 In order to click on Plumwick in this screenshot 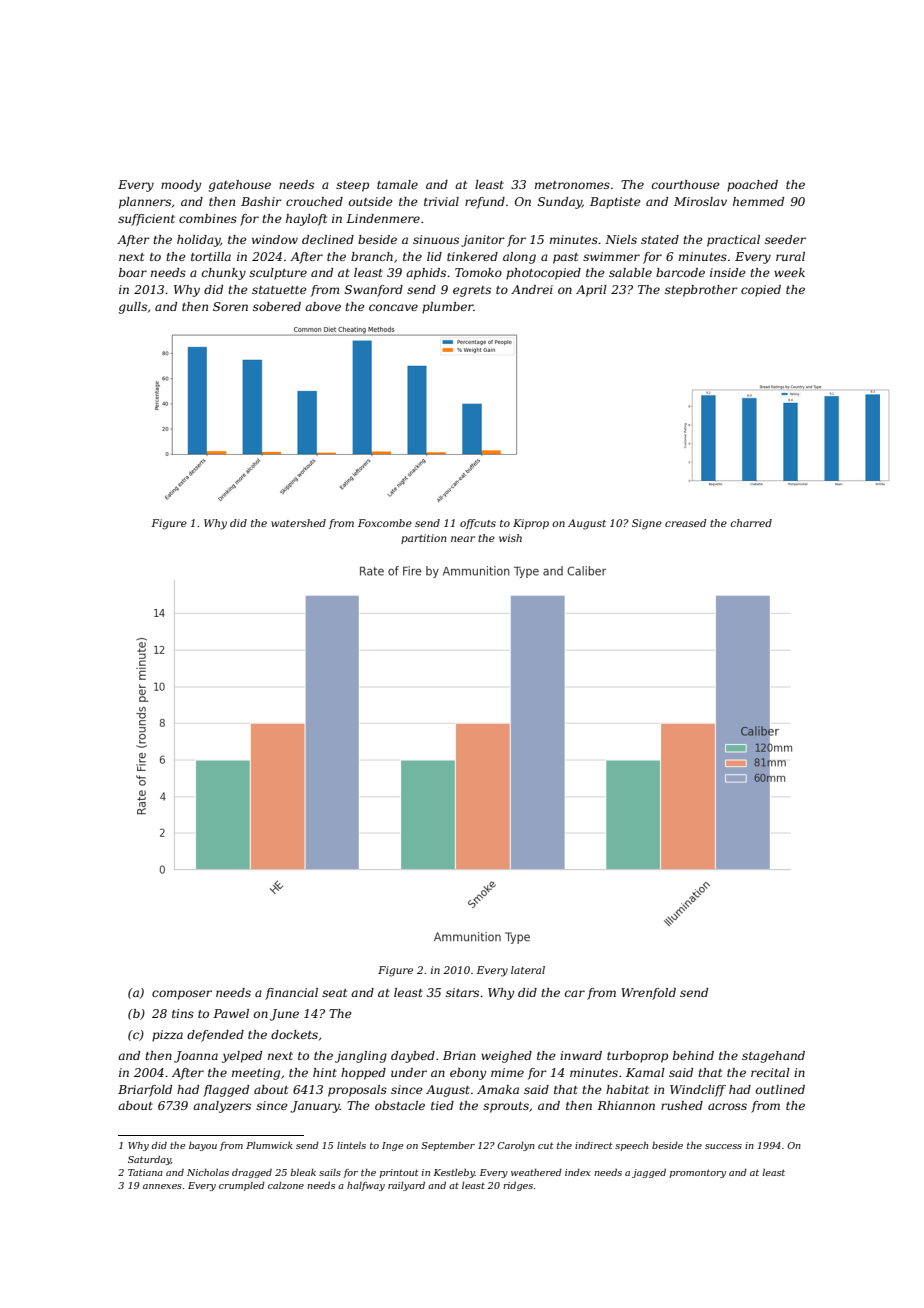, I will do `click(269, 1145)`.
